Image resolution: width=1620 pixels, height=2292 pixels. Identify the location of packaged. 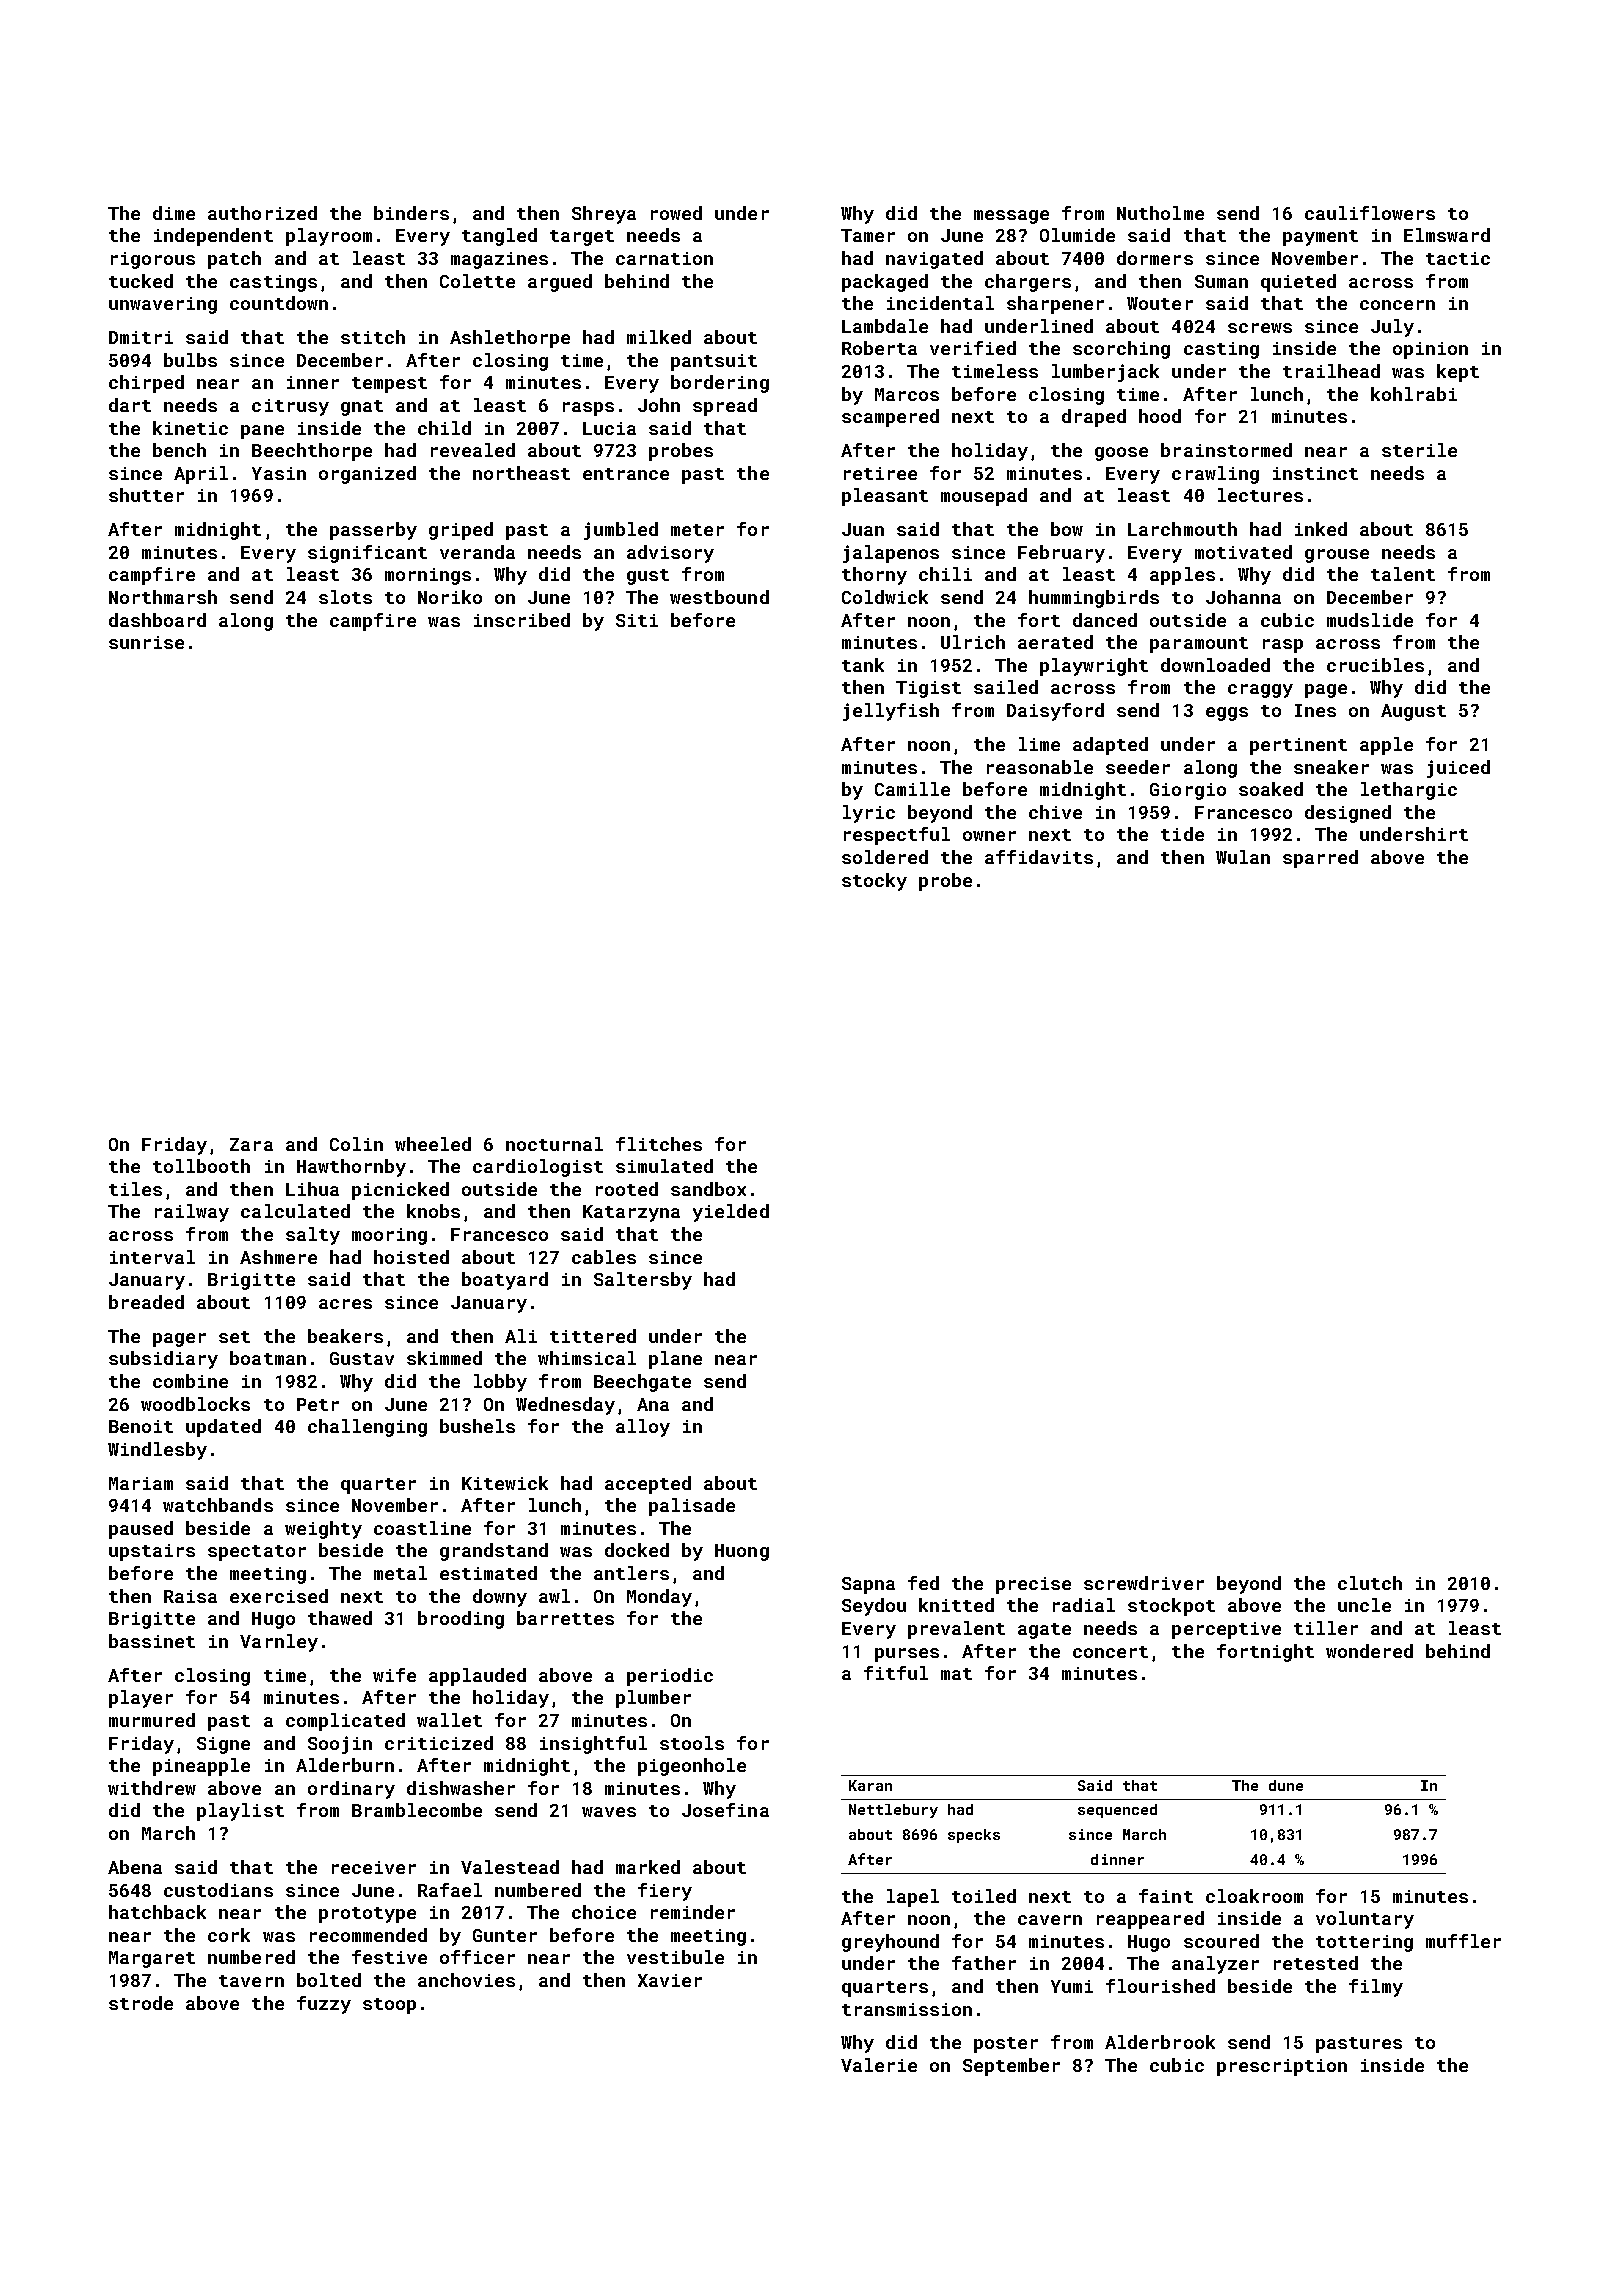
(885, 283).
